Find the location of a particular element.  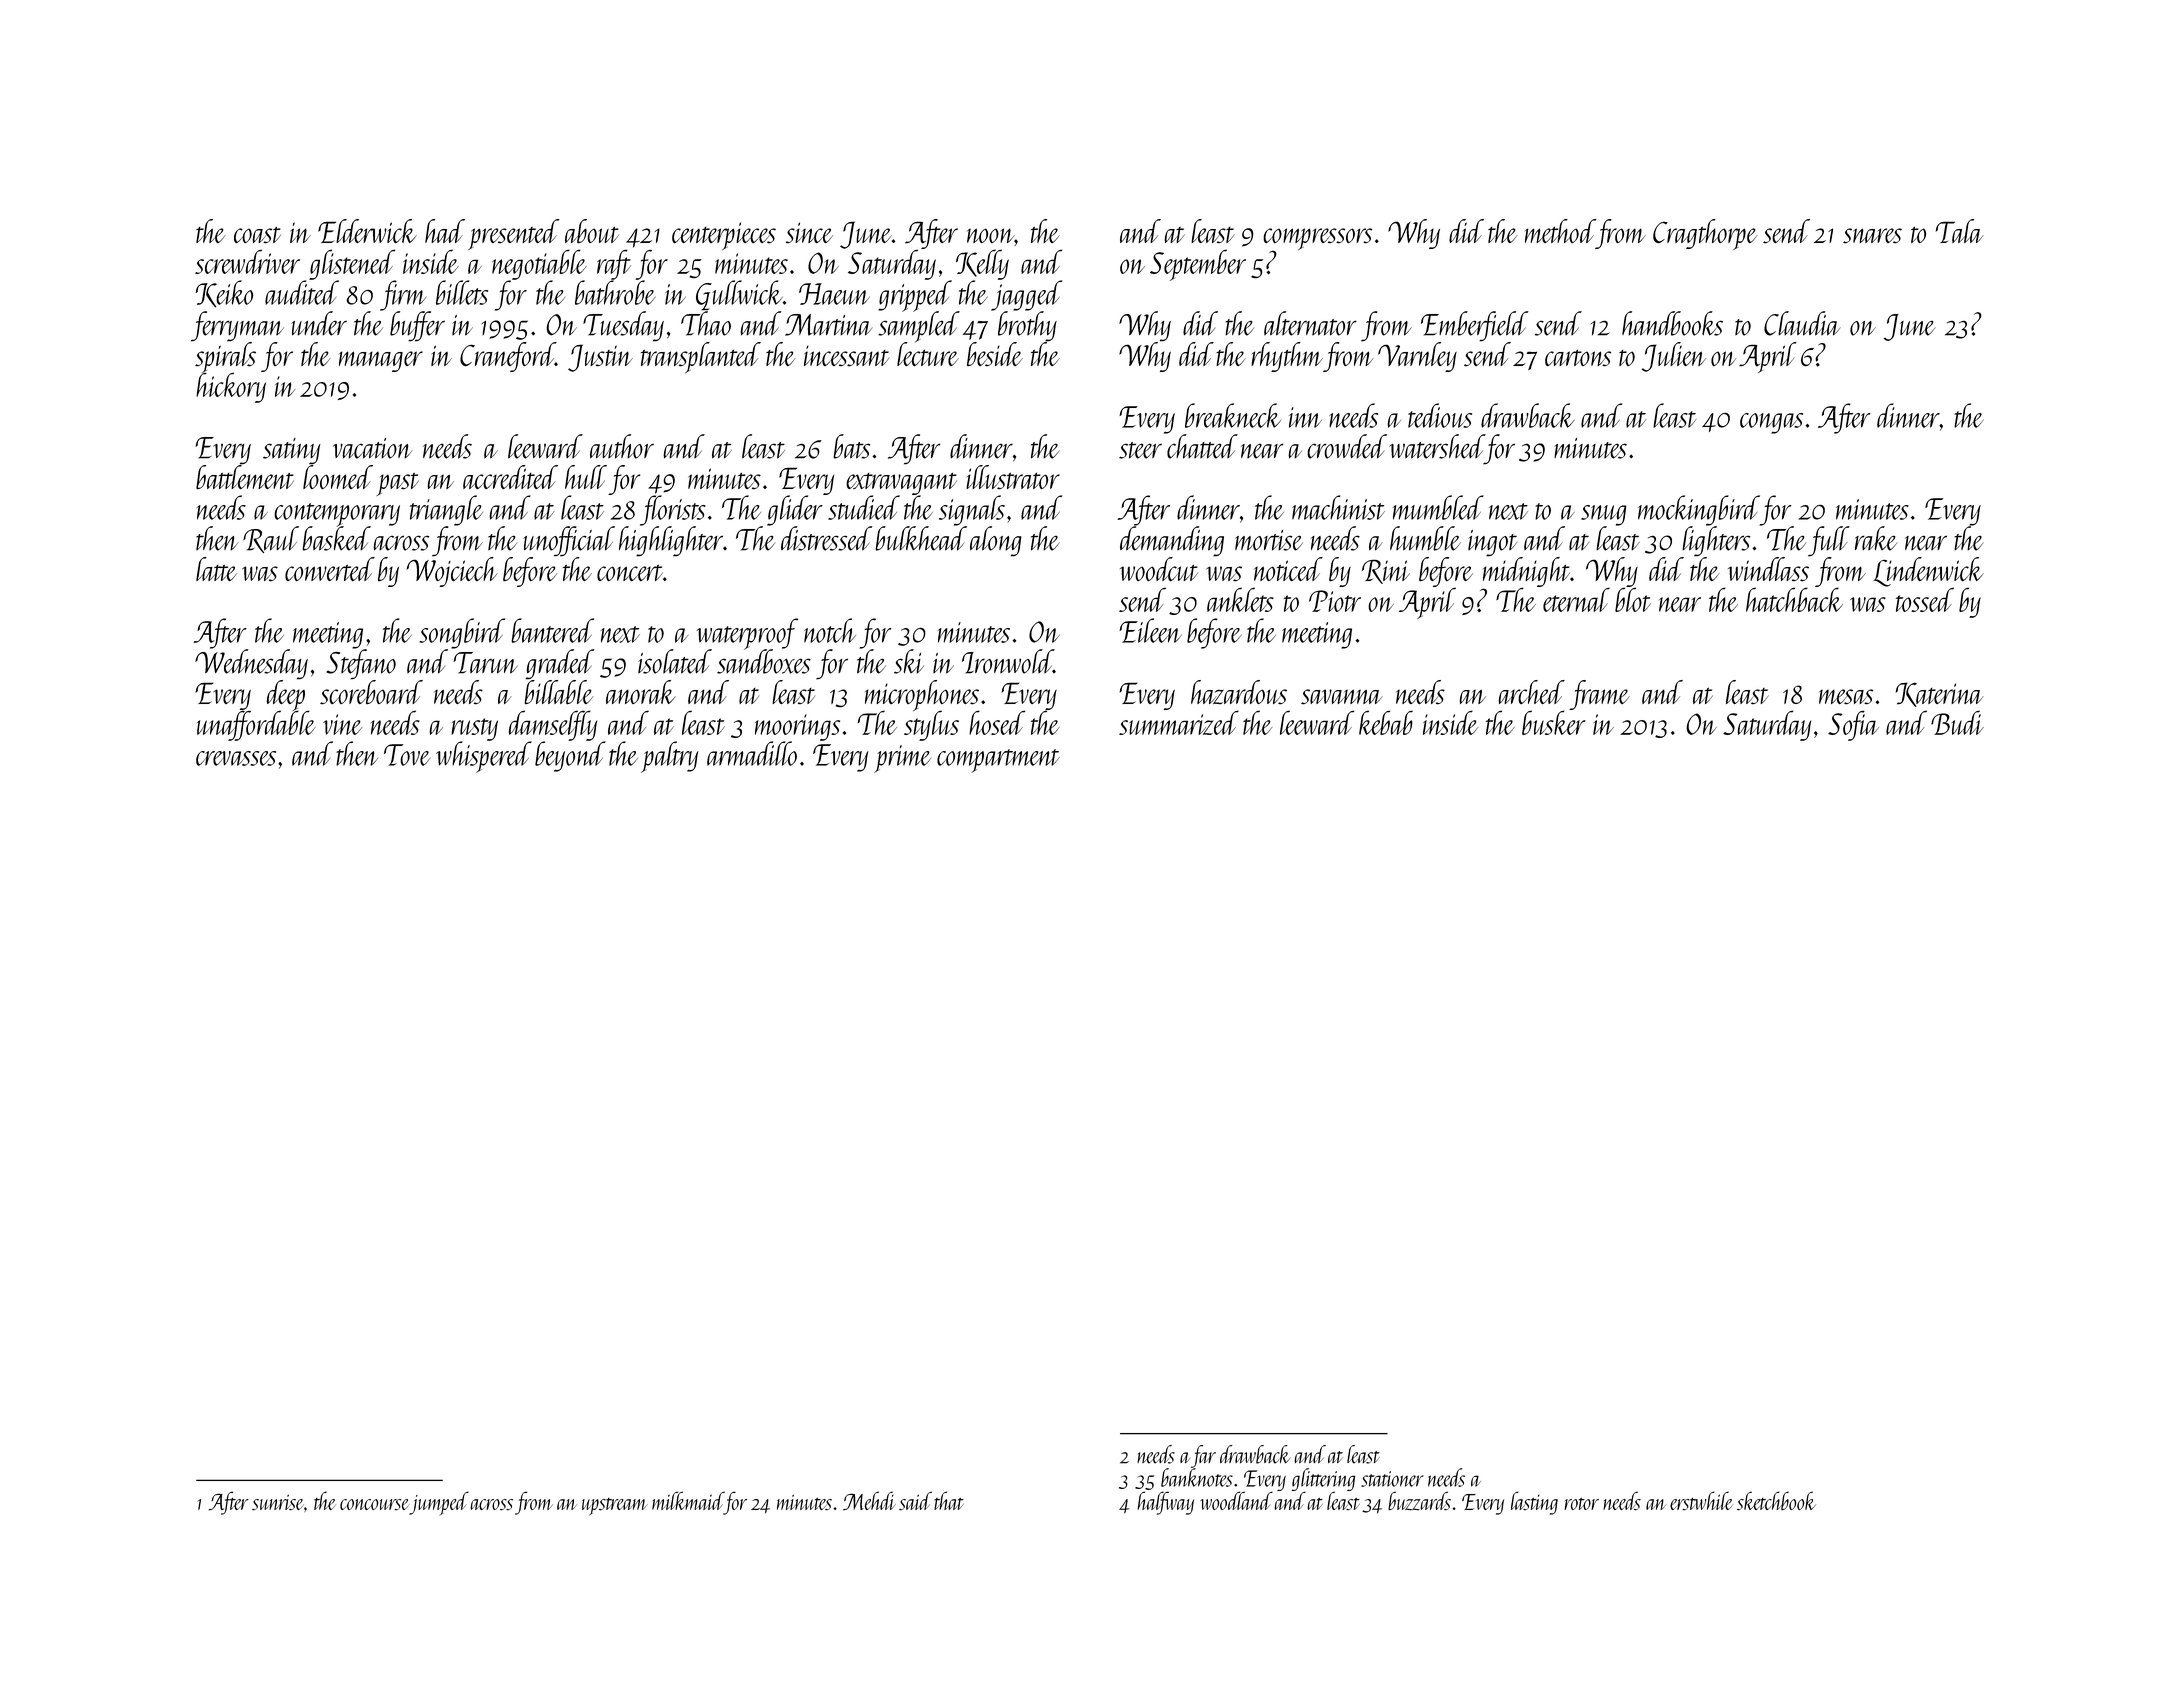

stationer is located at coordinates (1392, 1479).
